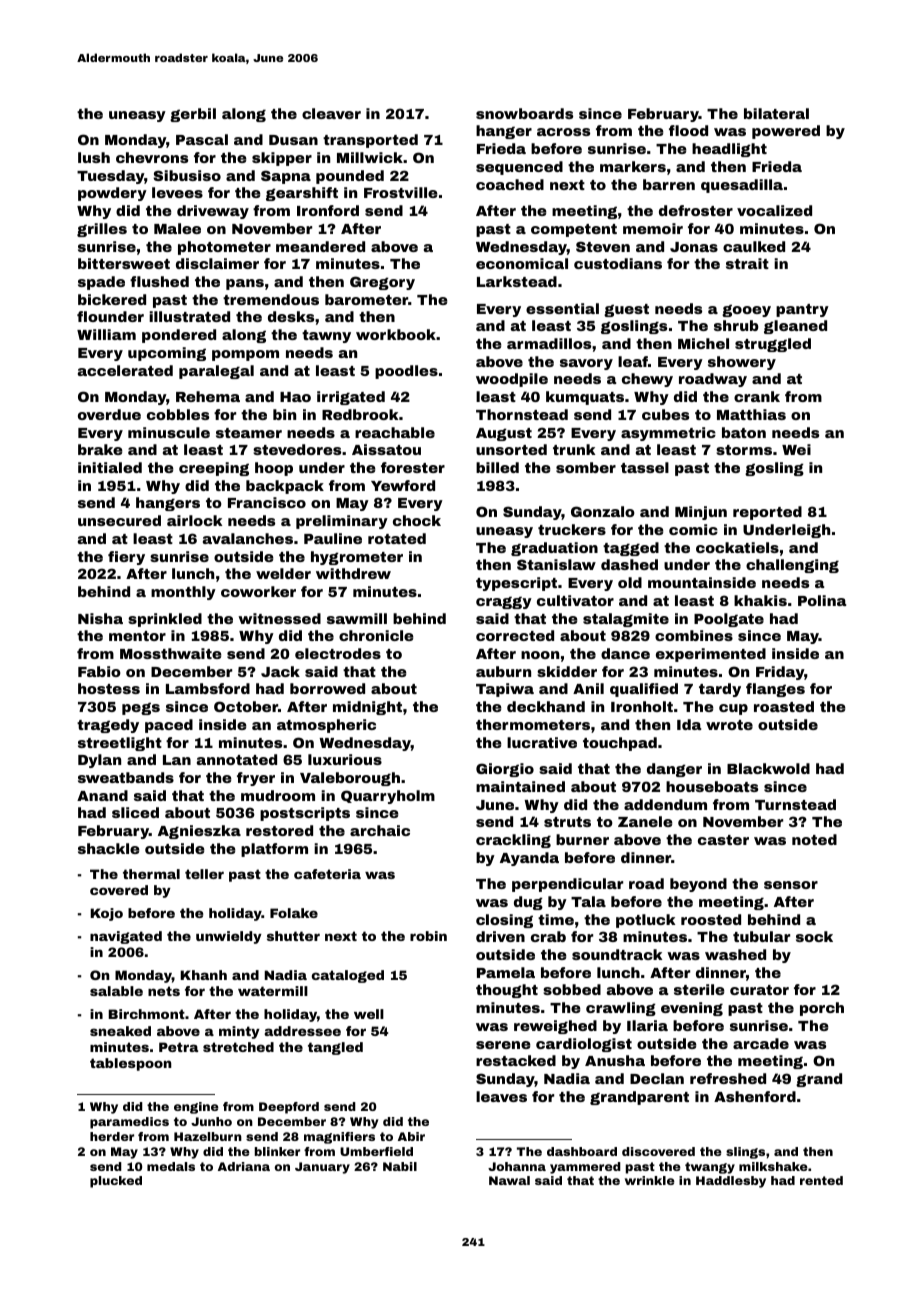 The height and width of the screenshot is (1308, 924). Describe the element at coordinates (193, 115) in the screenshot. I see `gerbil` at that location.
